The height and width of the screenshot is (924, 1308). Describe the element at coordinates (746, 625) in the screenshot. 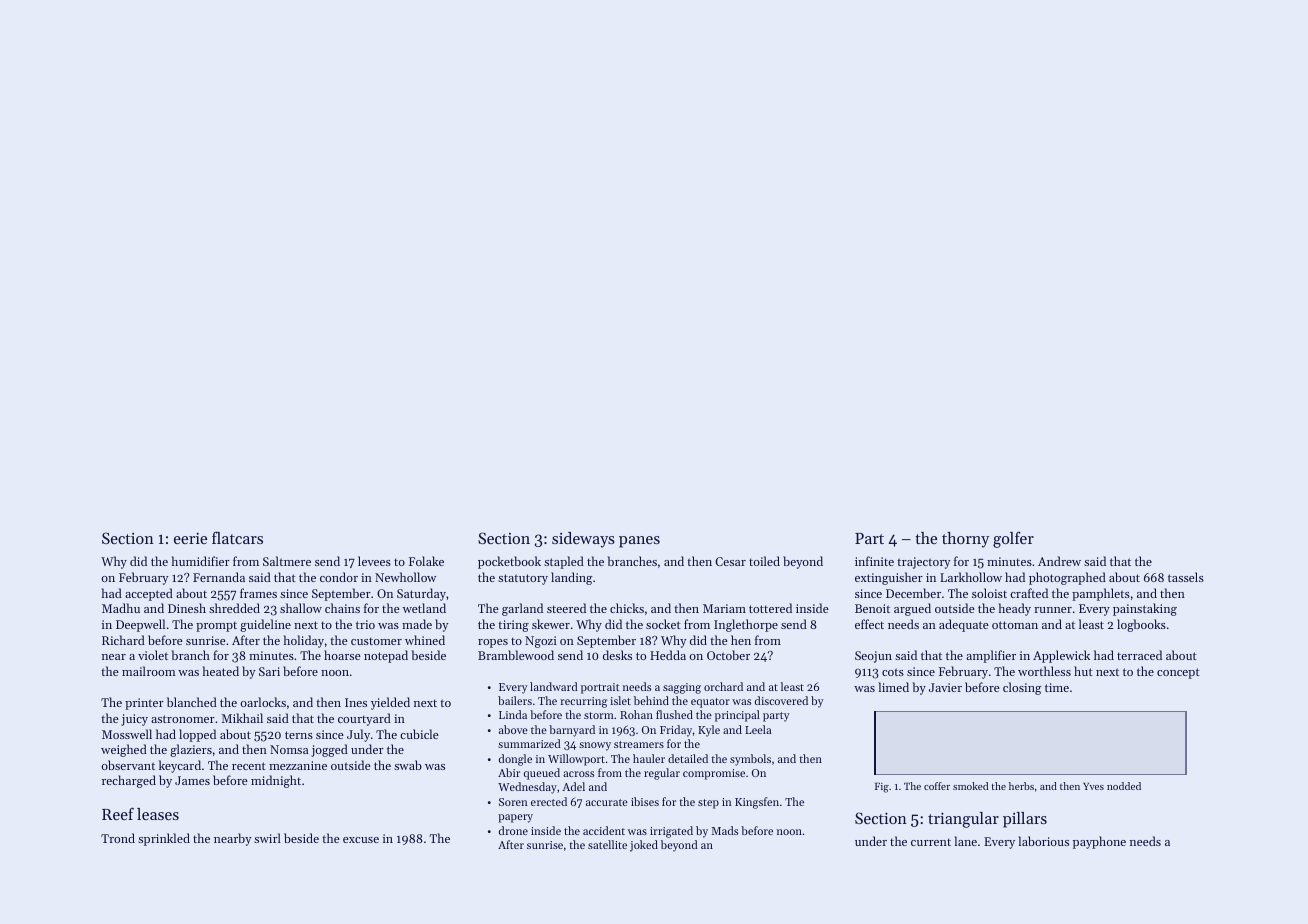

I see `Inglethorpe` at that location.
